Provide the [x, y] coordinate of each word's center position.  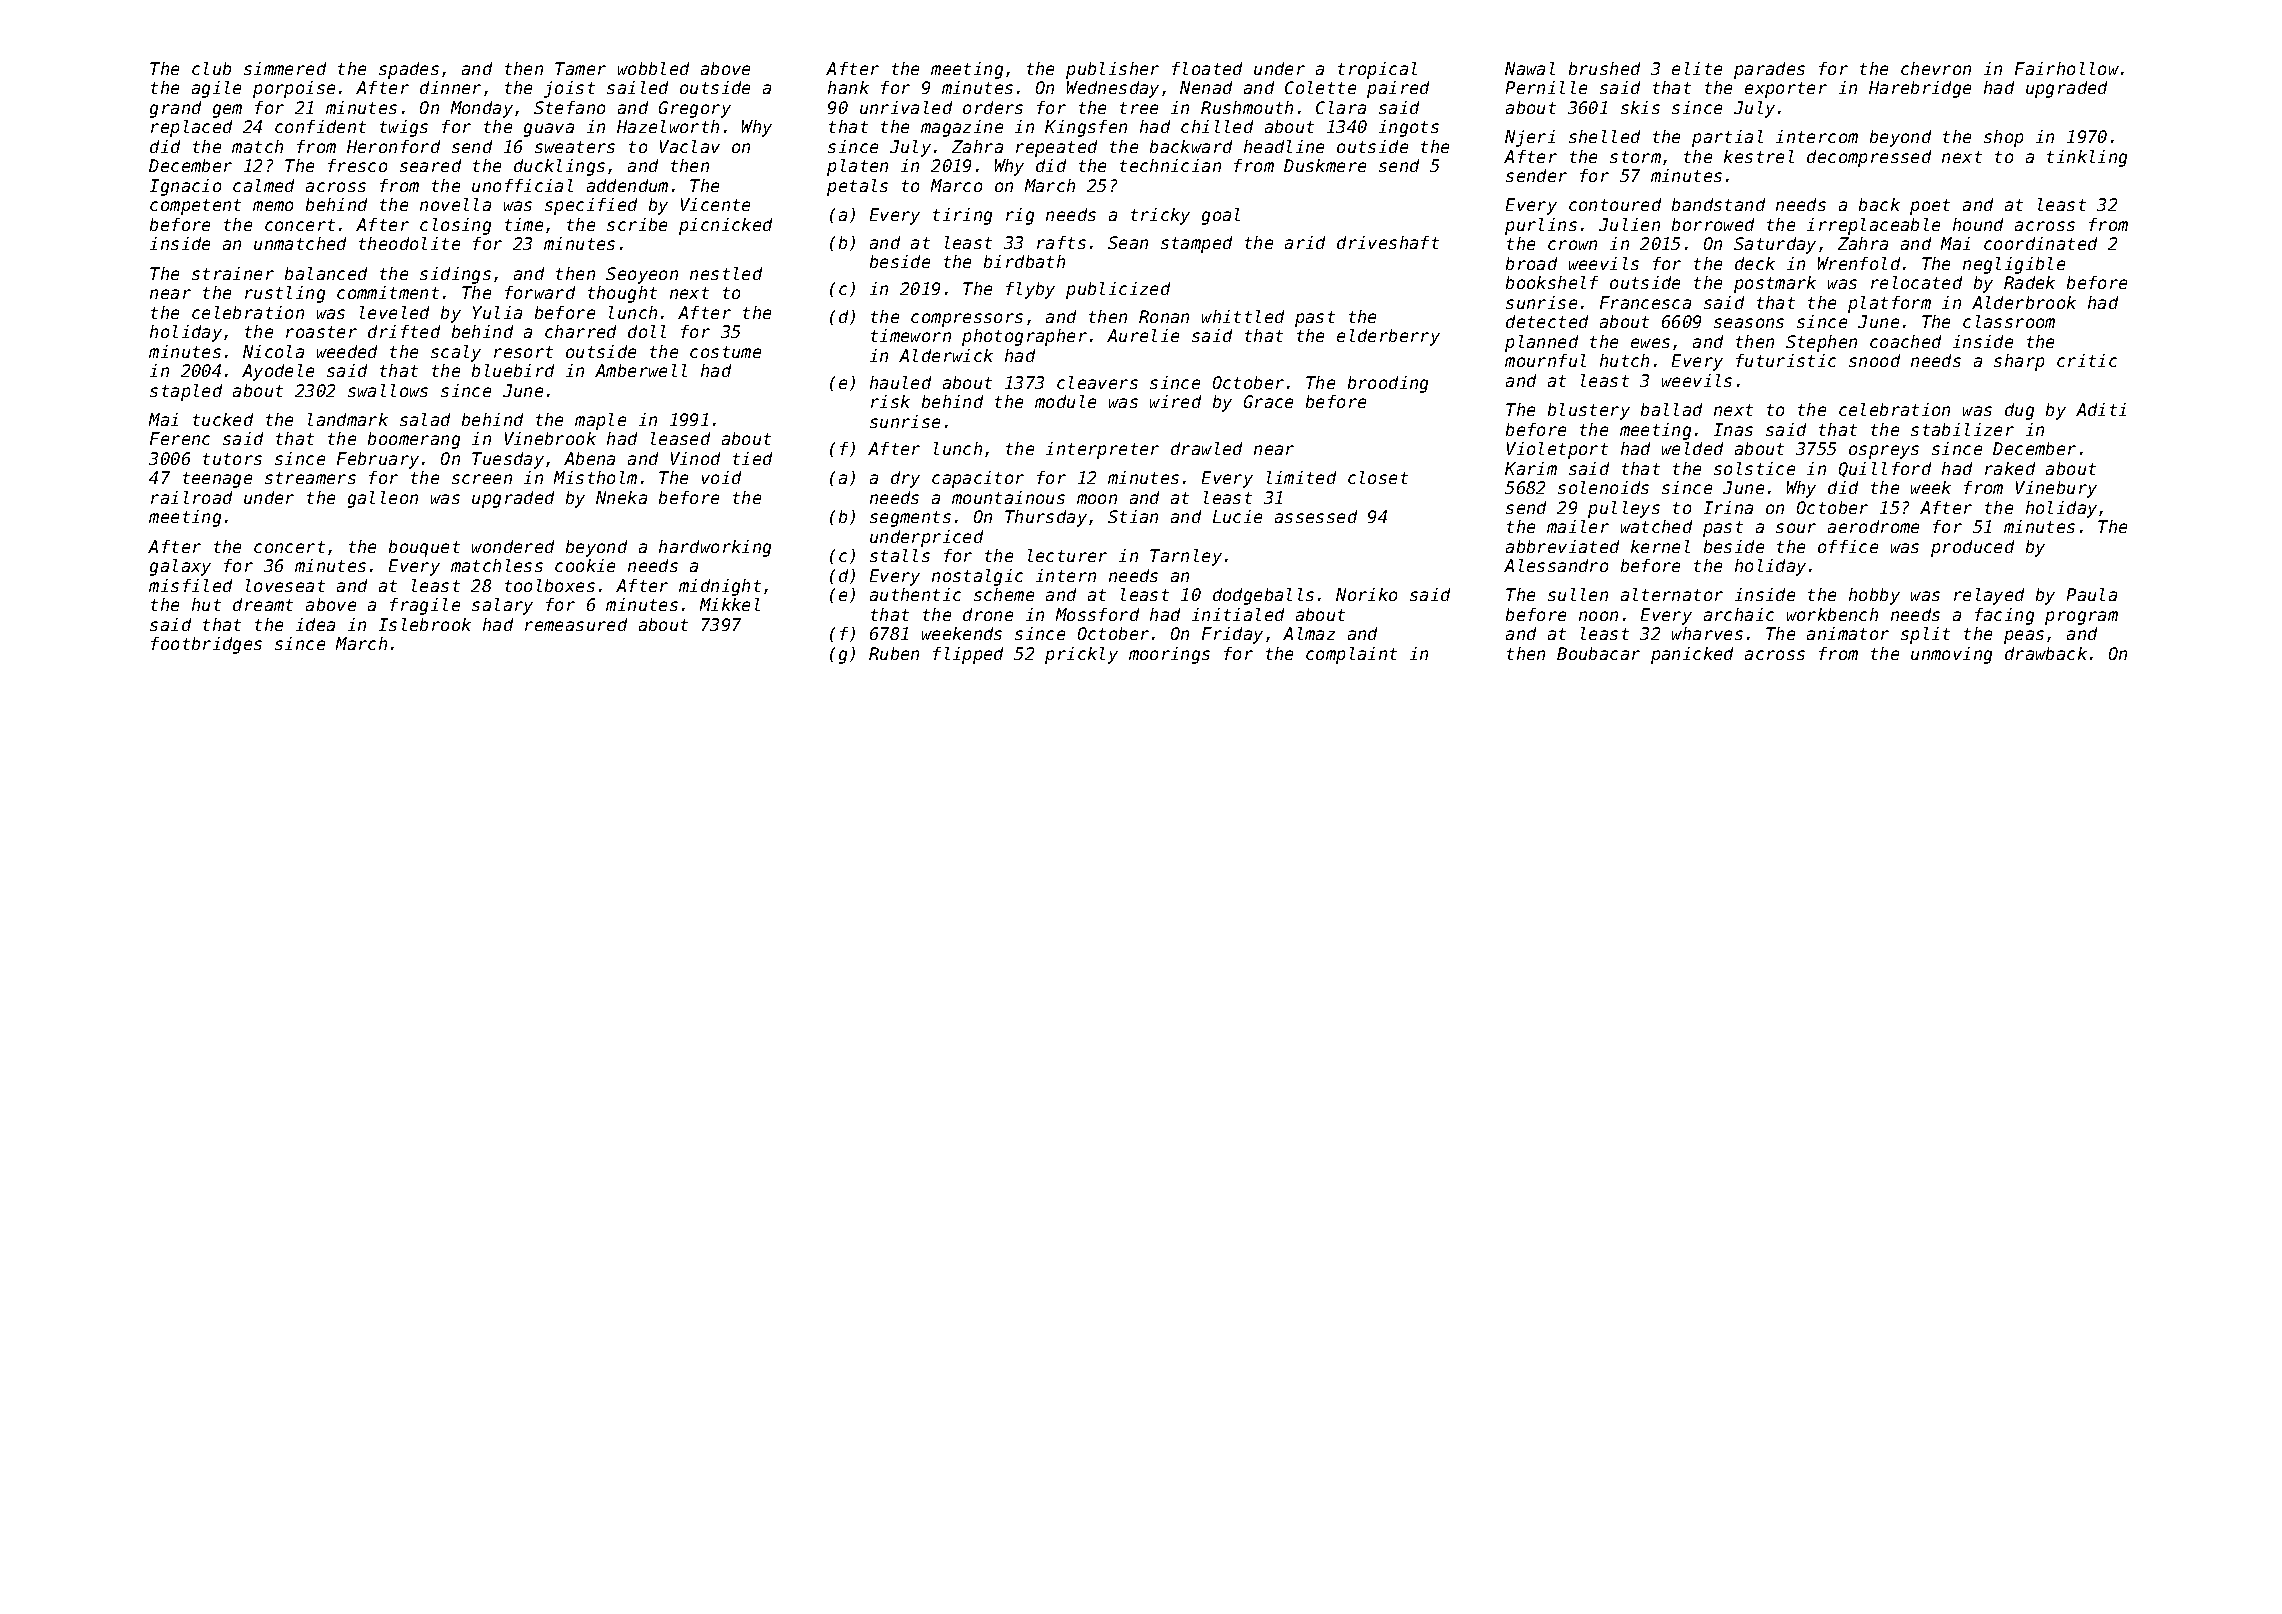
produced [1972, 548]
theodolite [409, 243]
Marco [956, 185]
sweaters [575, 147]
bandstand [1718, 204]
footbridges [206, 645]
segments [910, 519]
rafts [1061, 242]
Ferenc [180, 438]
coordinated [2040, 243]
